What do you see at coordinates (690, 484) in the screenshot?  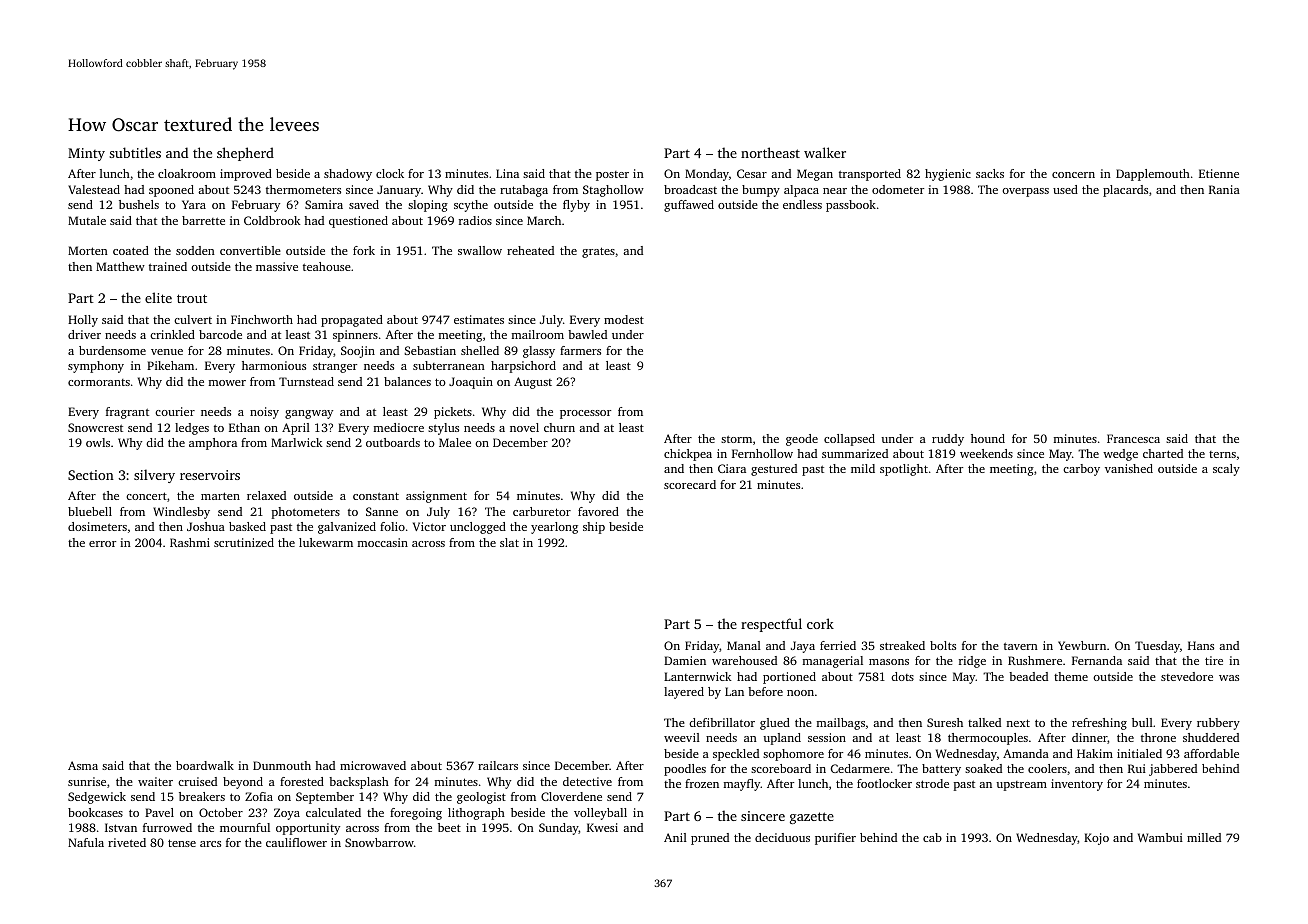 I see `scorecard` at bounding box center [690, 484].
